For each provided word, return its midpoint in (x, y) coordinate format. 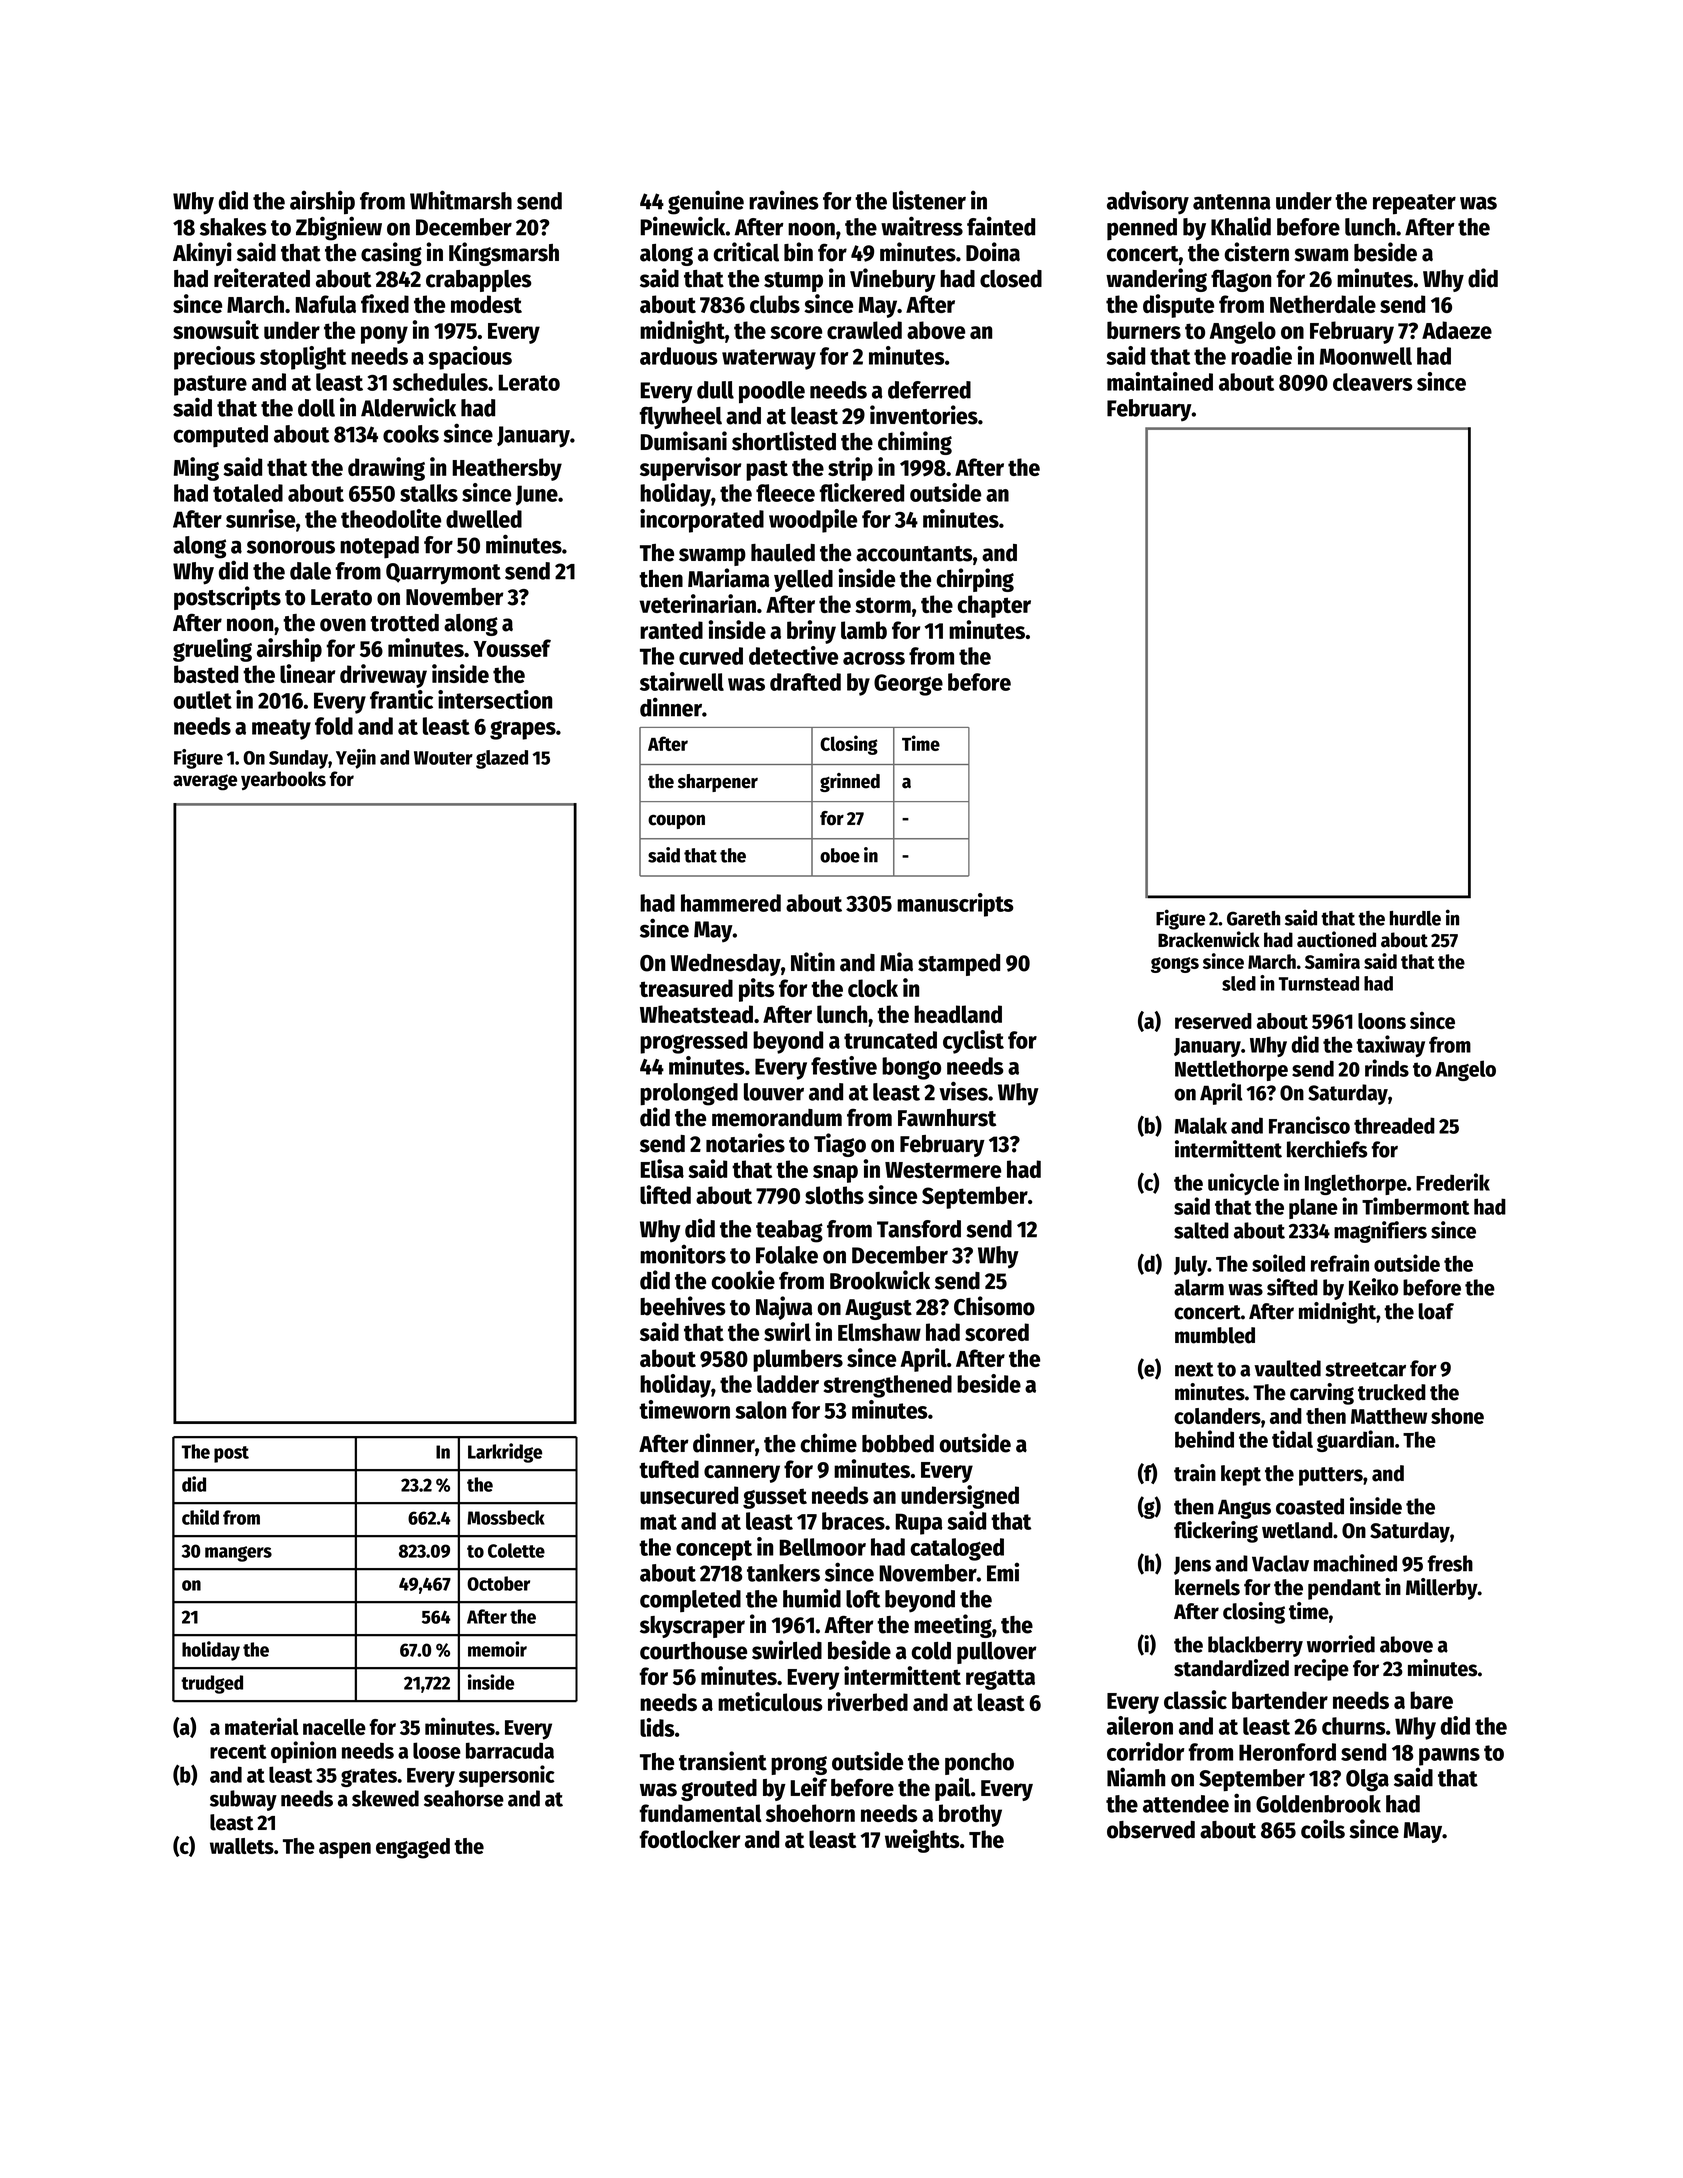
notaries (745, 1143)
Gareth (1253, 918)
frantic (401, 699)
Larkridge (505, 1453)
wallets (242, 1846)
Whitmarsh (461, 200)
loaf (1436, 1311)
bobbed (898, 1444)
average (205, 782)
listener (929, 200)
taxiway (1390, 1046)
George (908, 685)
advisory (1148, 202)
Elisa (662, 1168)
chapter (994, 606)
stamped (959, 965)
